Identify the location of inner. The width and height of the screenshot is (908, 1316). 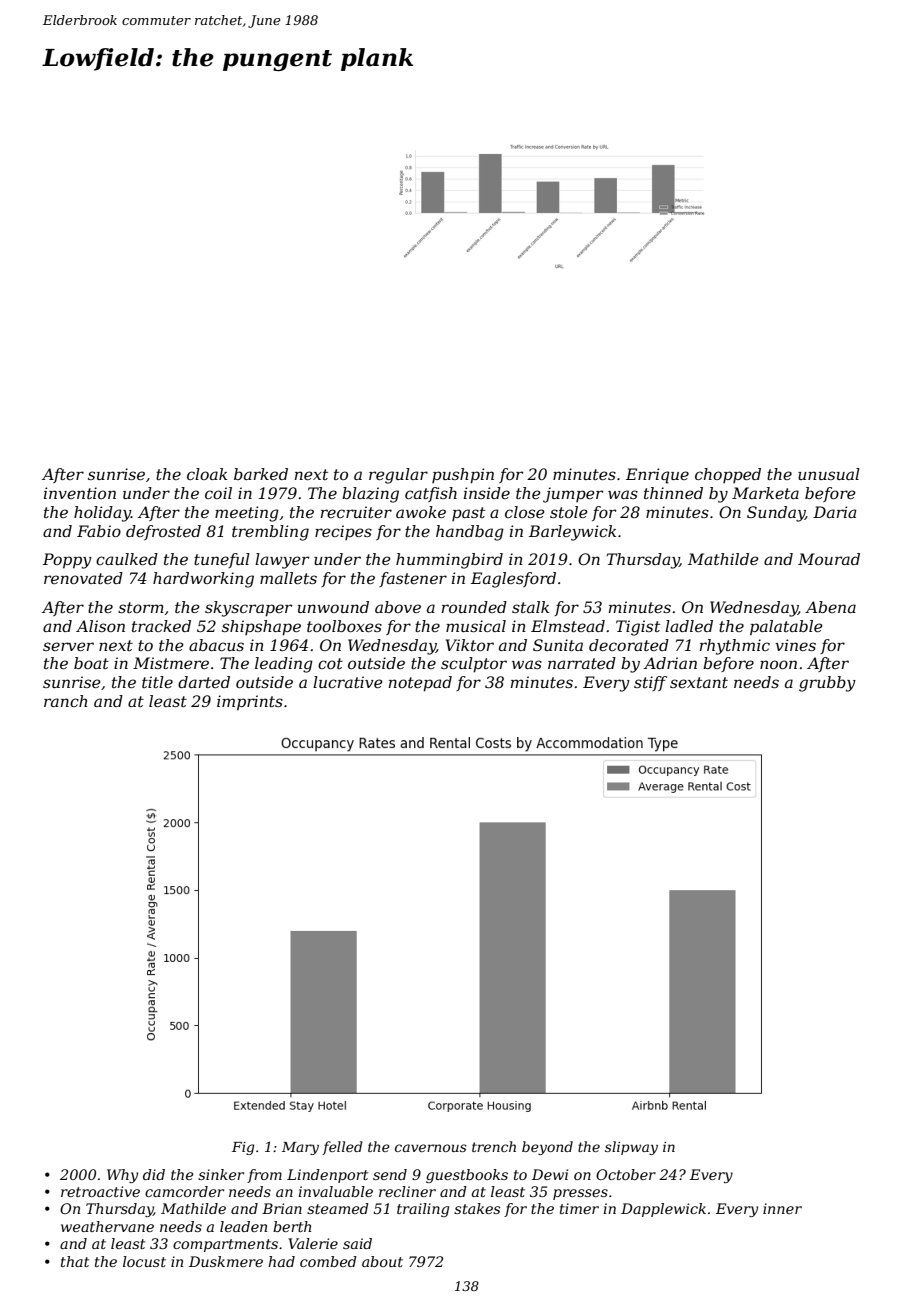
(782, 1208).
